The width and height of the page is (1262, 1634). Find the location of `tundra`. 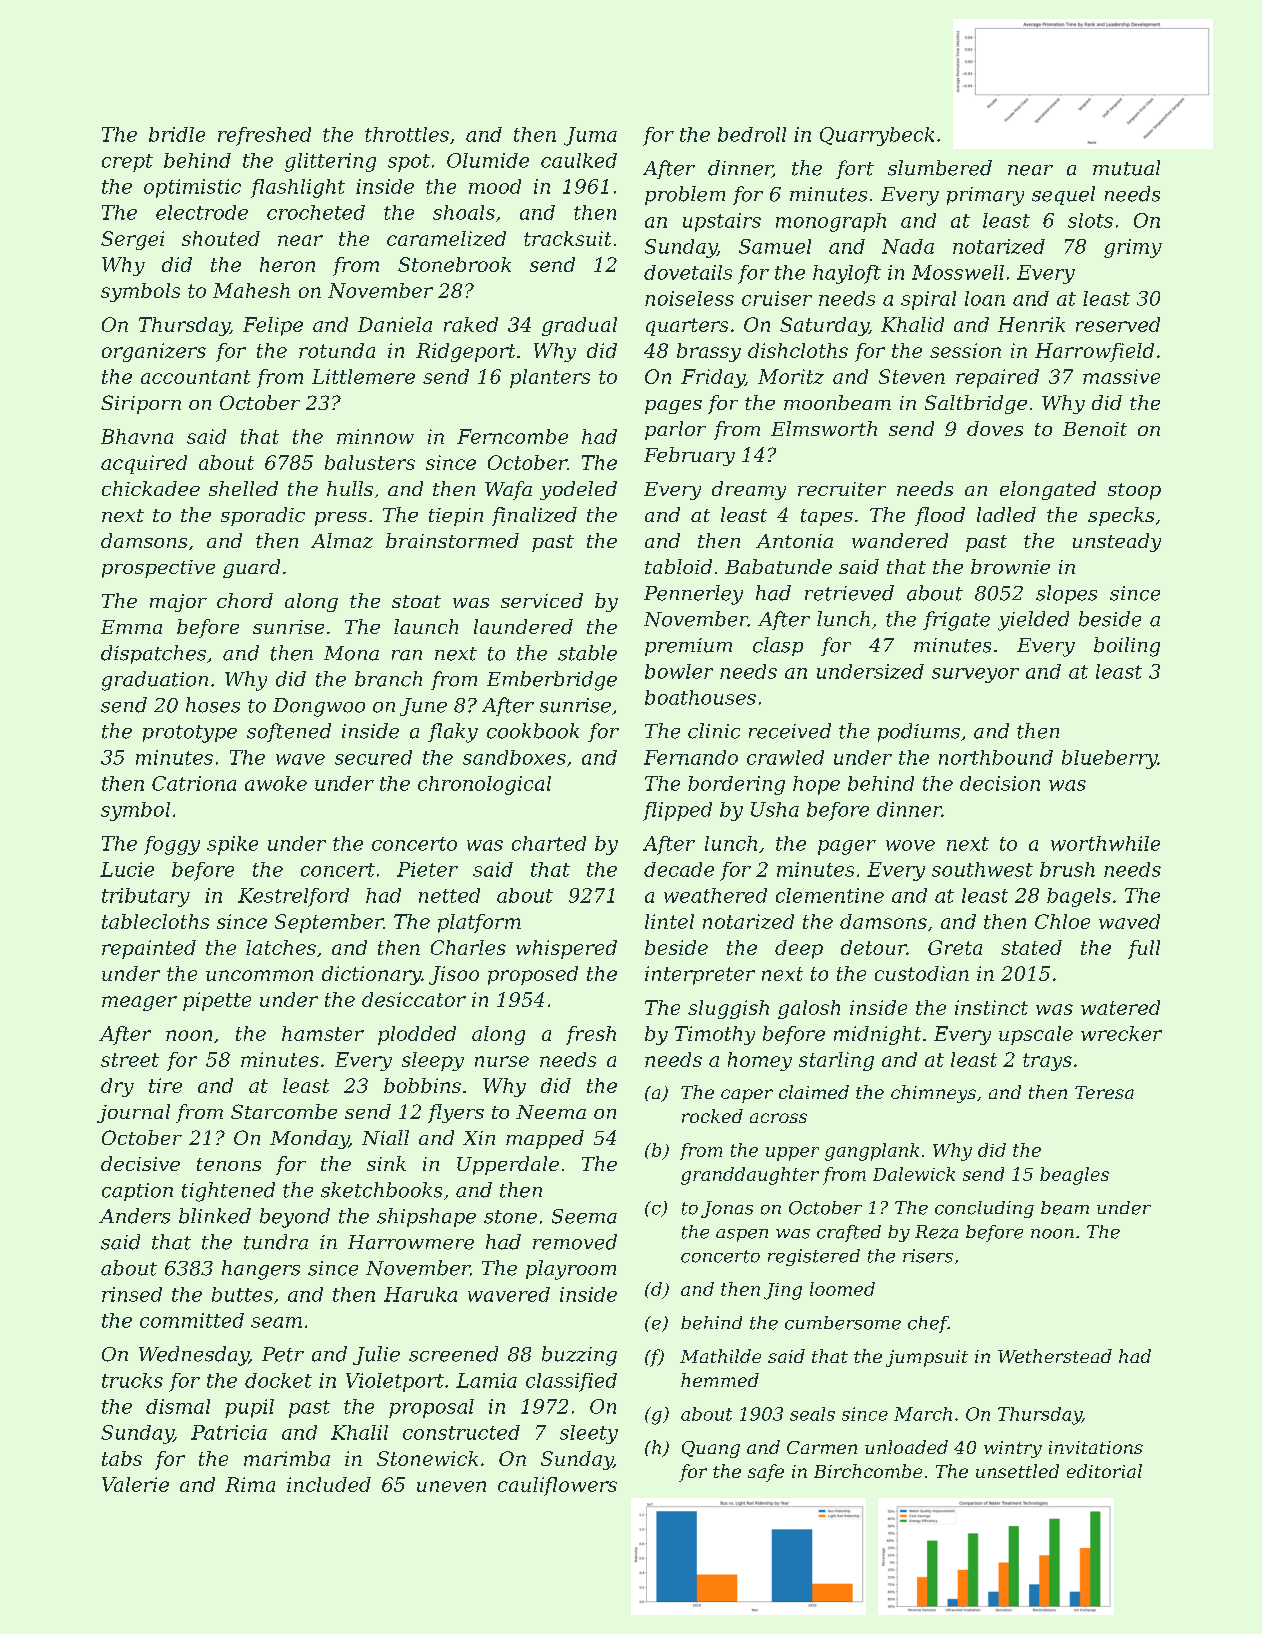

tundra is located at coordinates (276, 1242).
